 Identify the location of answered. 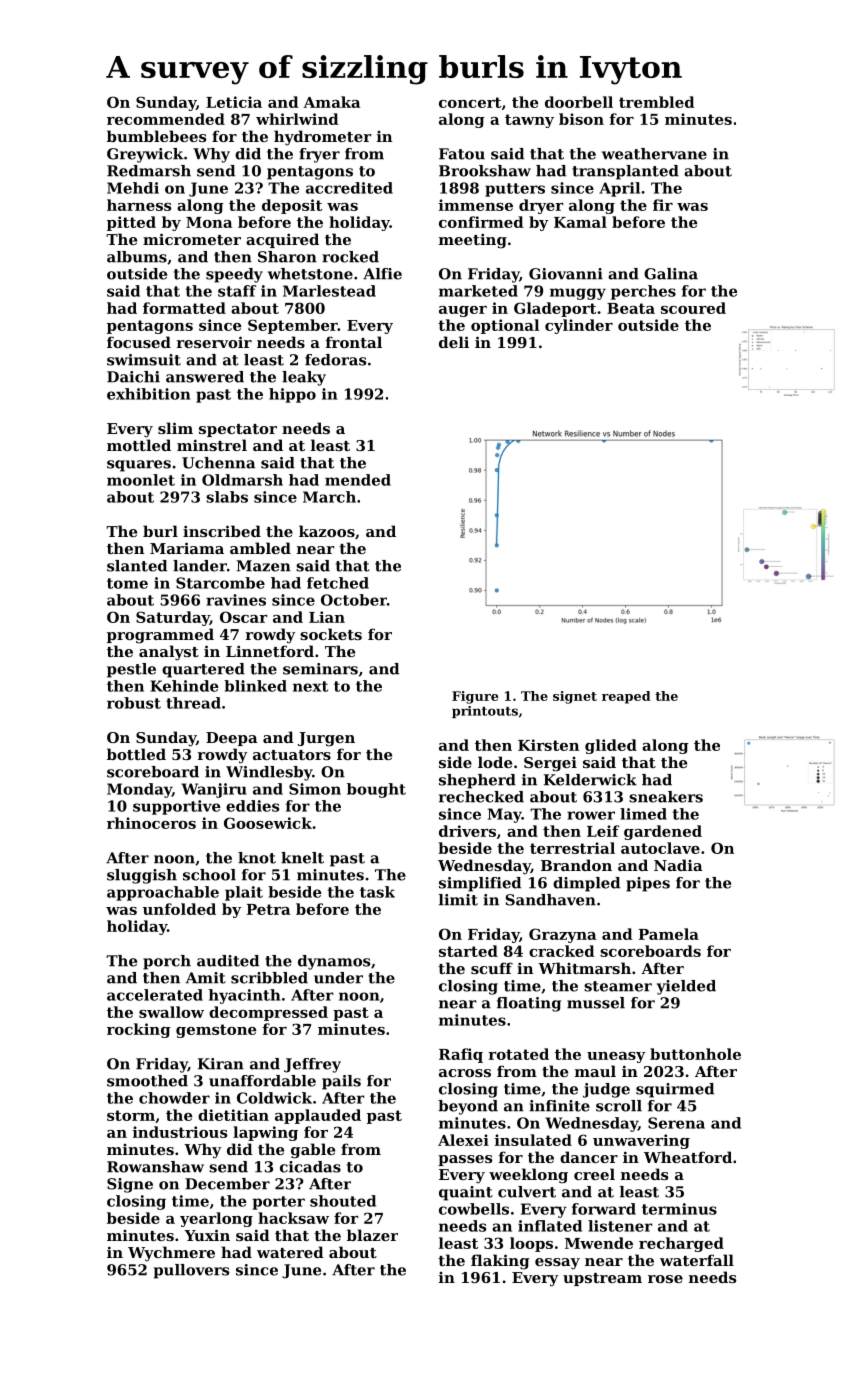
(205, 377).
